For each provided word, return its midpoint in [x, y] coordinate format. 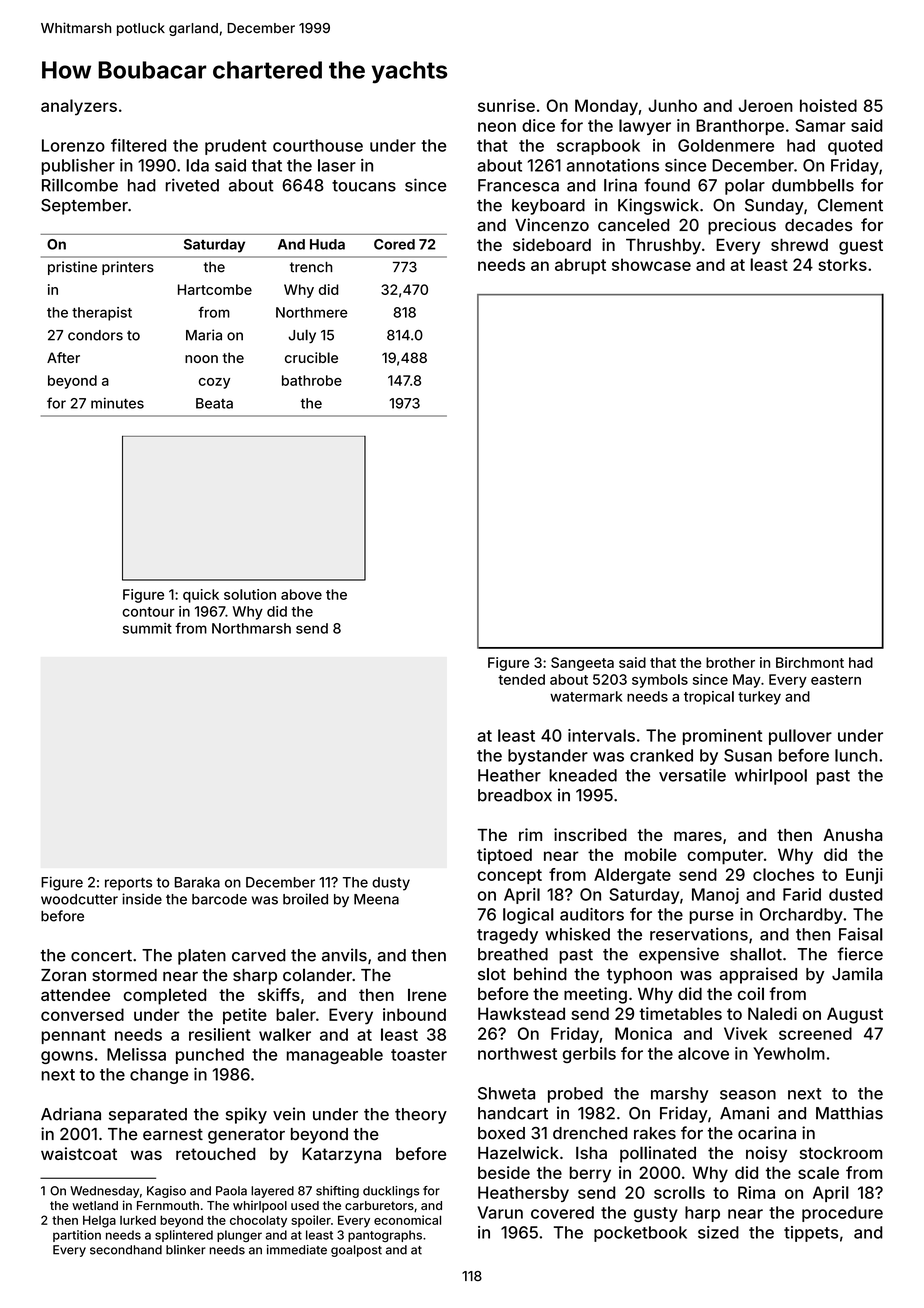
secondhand [126, 1250]
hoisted [828, 105]
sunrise [506, 105]
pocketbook [640, 1234]
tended [521, 679]
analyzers [79, 107]
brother [730, 662]
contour [148, 612]
